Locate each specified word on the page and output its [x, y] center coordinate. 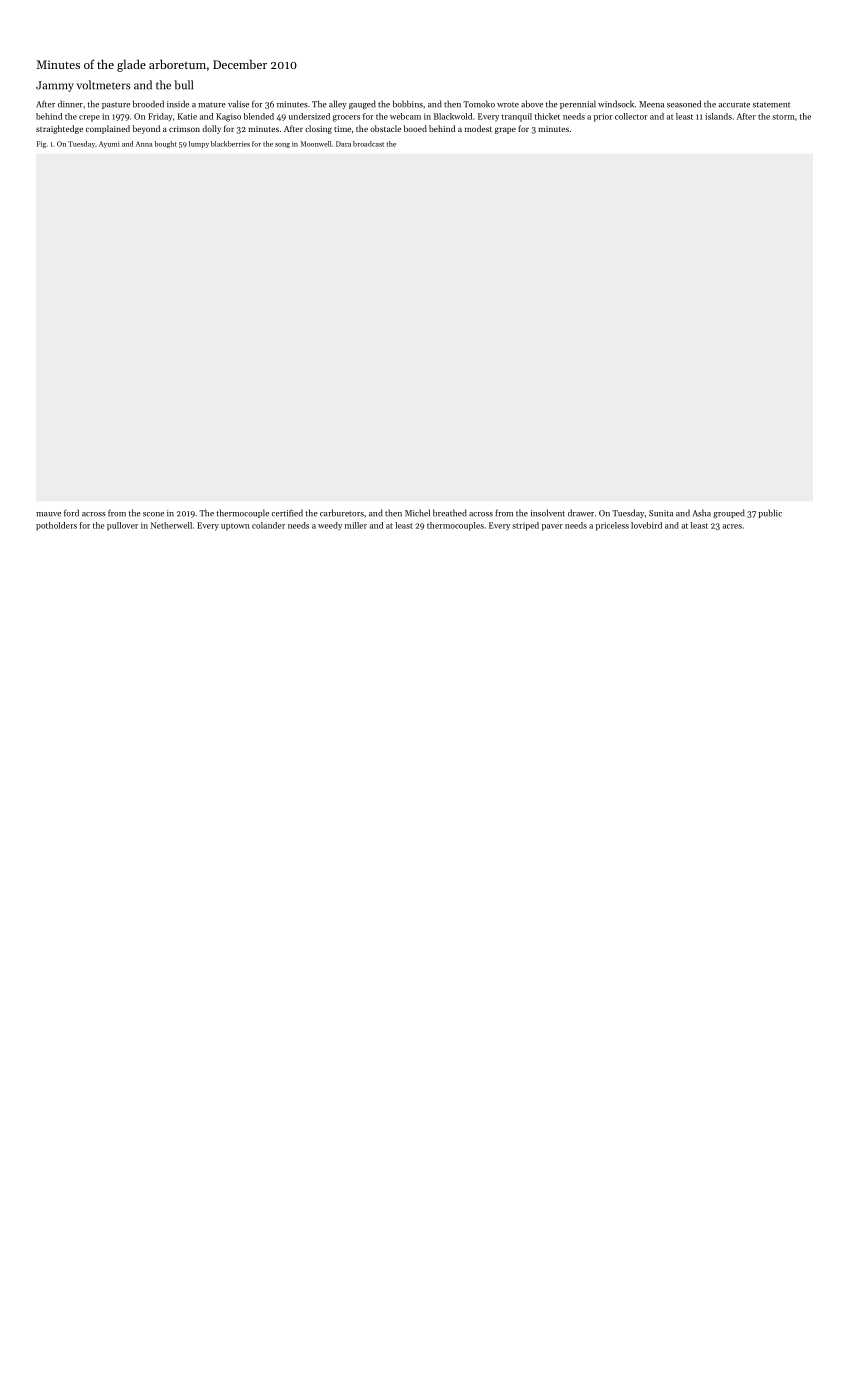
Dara [343, 144]
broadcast [368, 144]
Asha [702, 513]
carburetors [342, 513]
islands [718, 116]
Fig [41, 144]
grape [505, 130]
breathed [450, 513]
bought [166, 144]
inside [178, 104]
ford [71, 513]
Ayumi [109, 144]
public [770, 513]
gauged [362, 104]
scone [153, 514]
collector [631, 116]
